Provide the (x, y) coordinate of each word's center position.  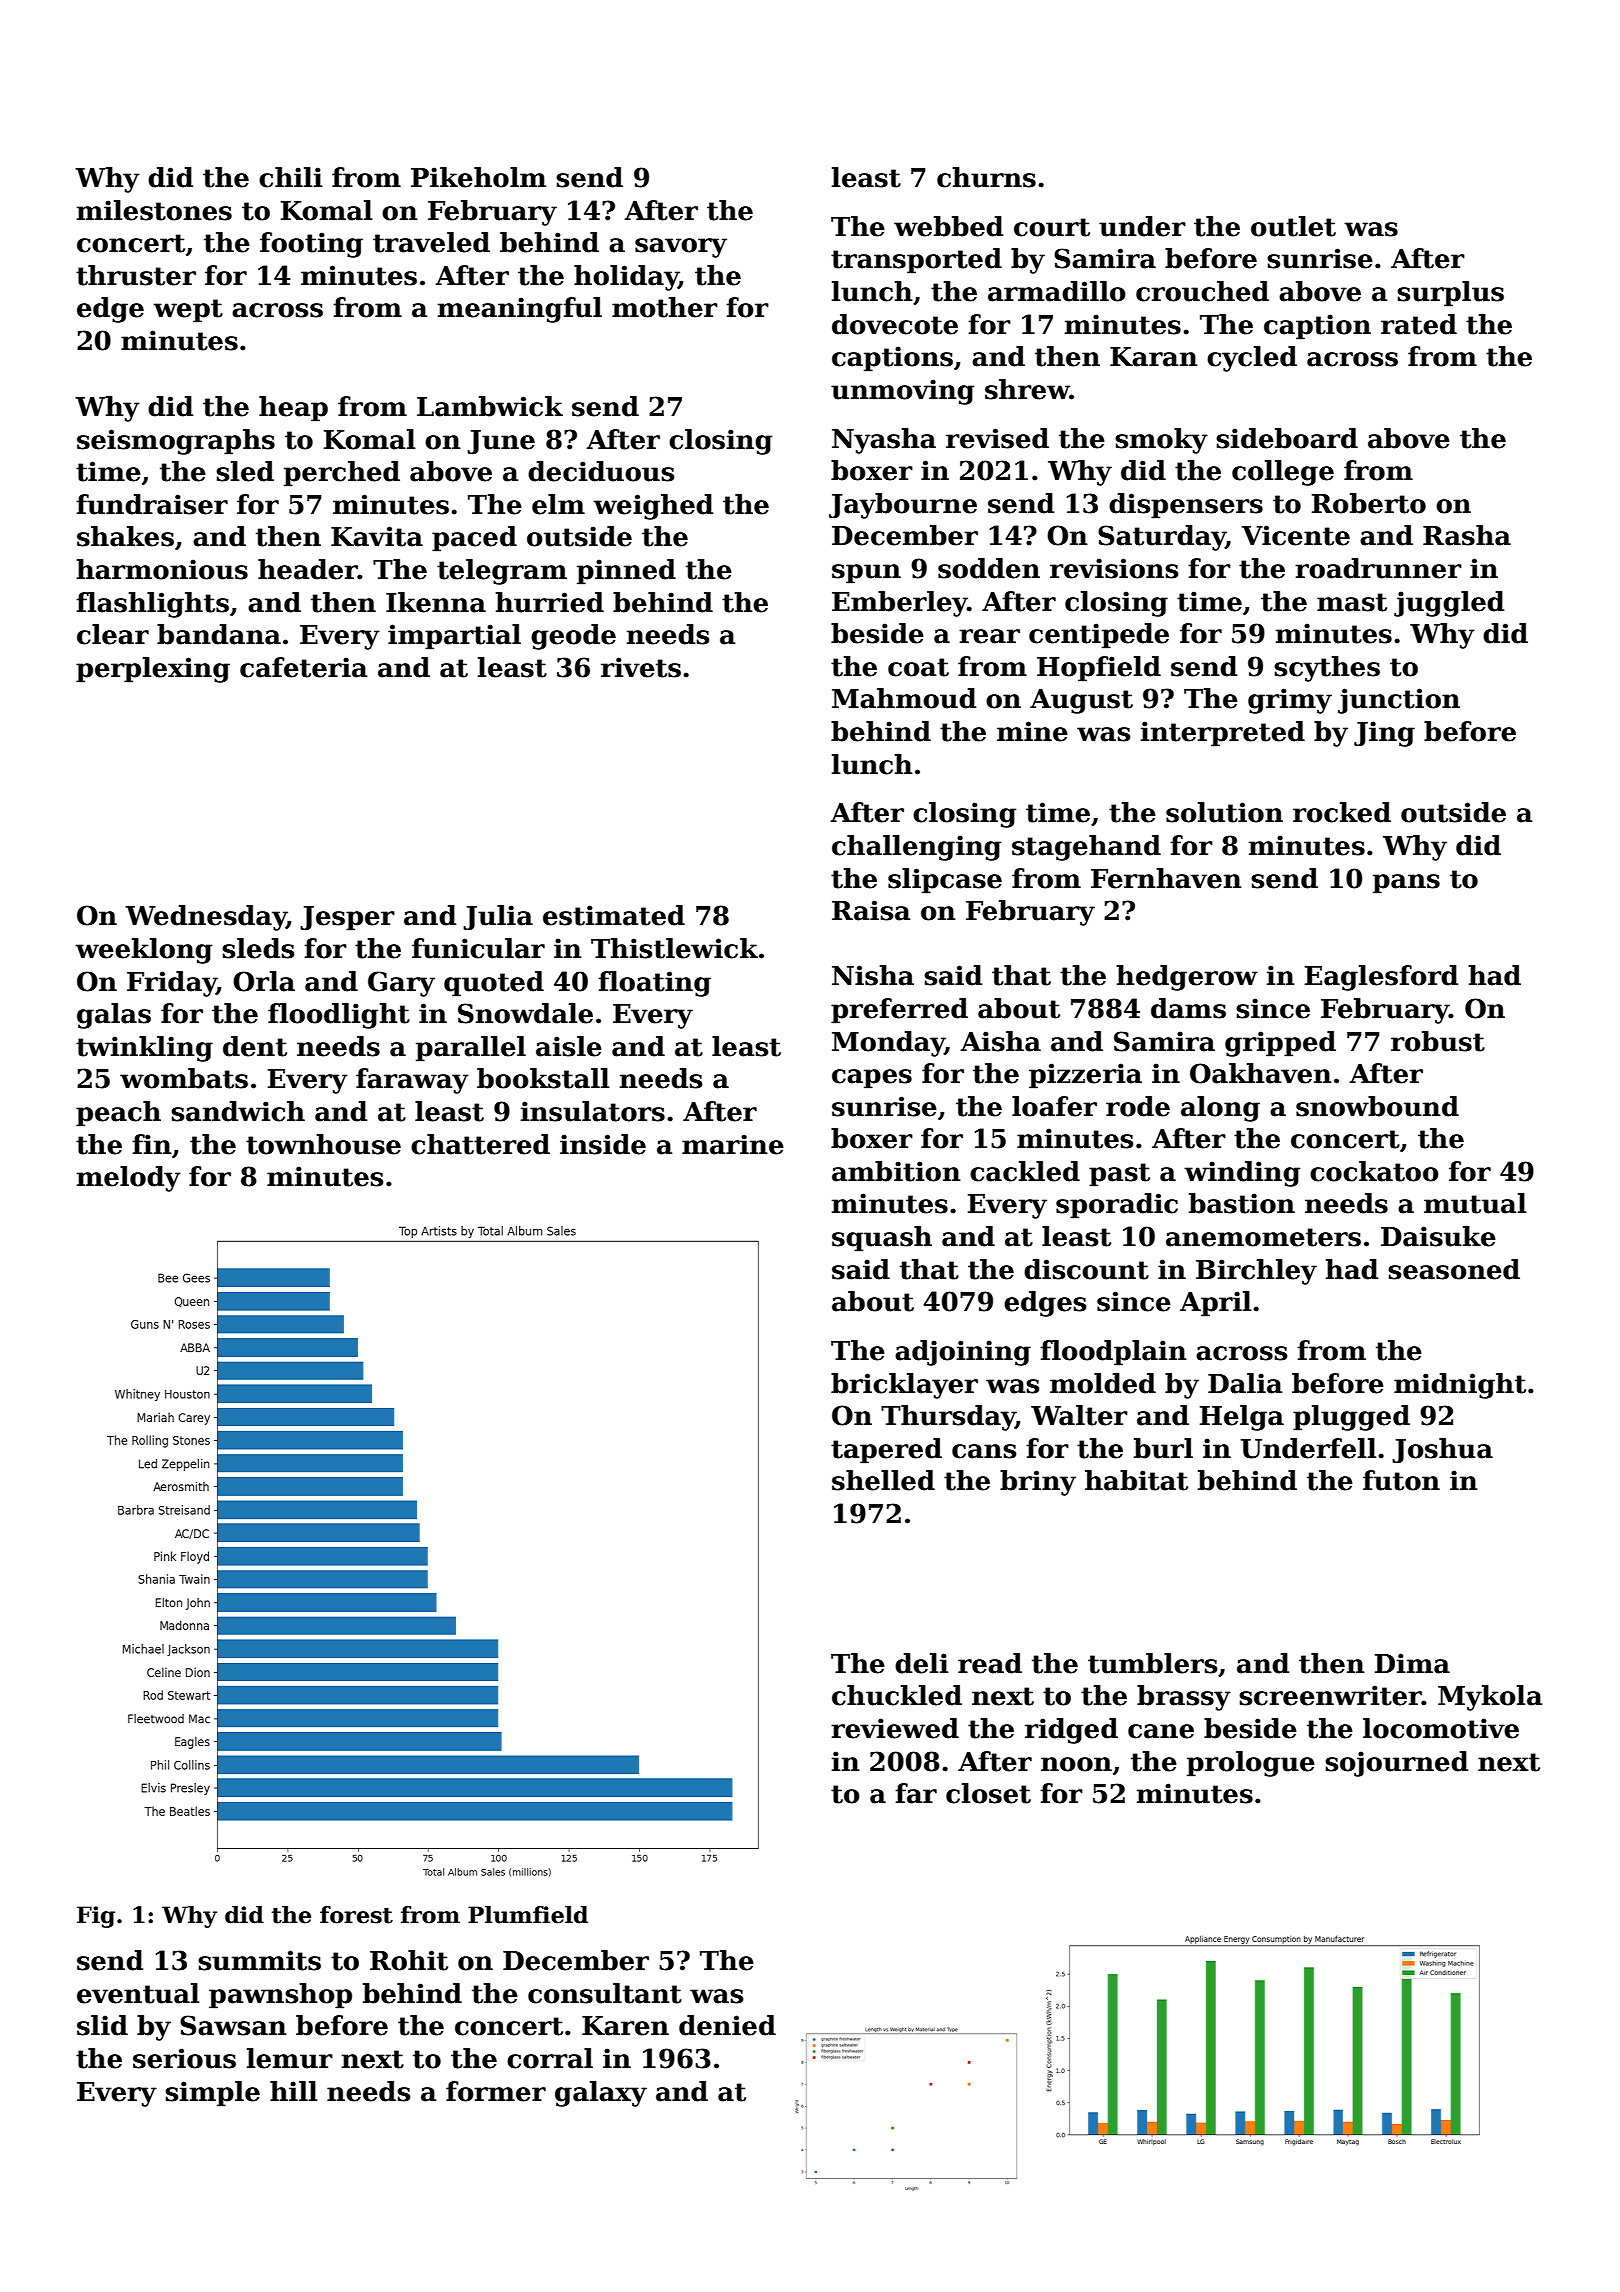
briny (1038, 1483)
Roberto (1369, 503)
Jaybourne (903, 506)
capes (872, 1079)
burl (1163, 1448)
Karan (1154, 357)
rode (1138, 1106)
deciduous (601, 471)
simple (212, 2094)
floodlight (339, 1016)
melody (129, 1179)
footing (311, 245)
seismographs (176, 442)
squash (882, 1239)
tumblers (1152, 1663)
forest (356, 1915)
